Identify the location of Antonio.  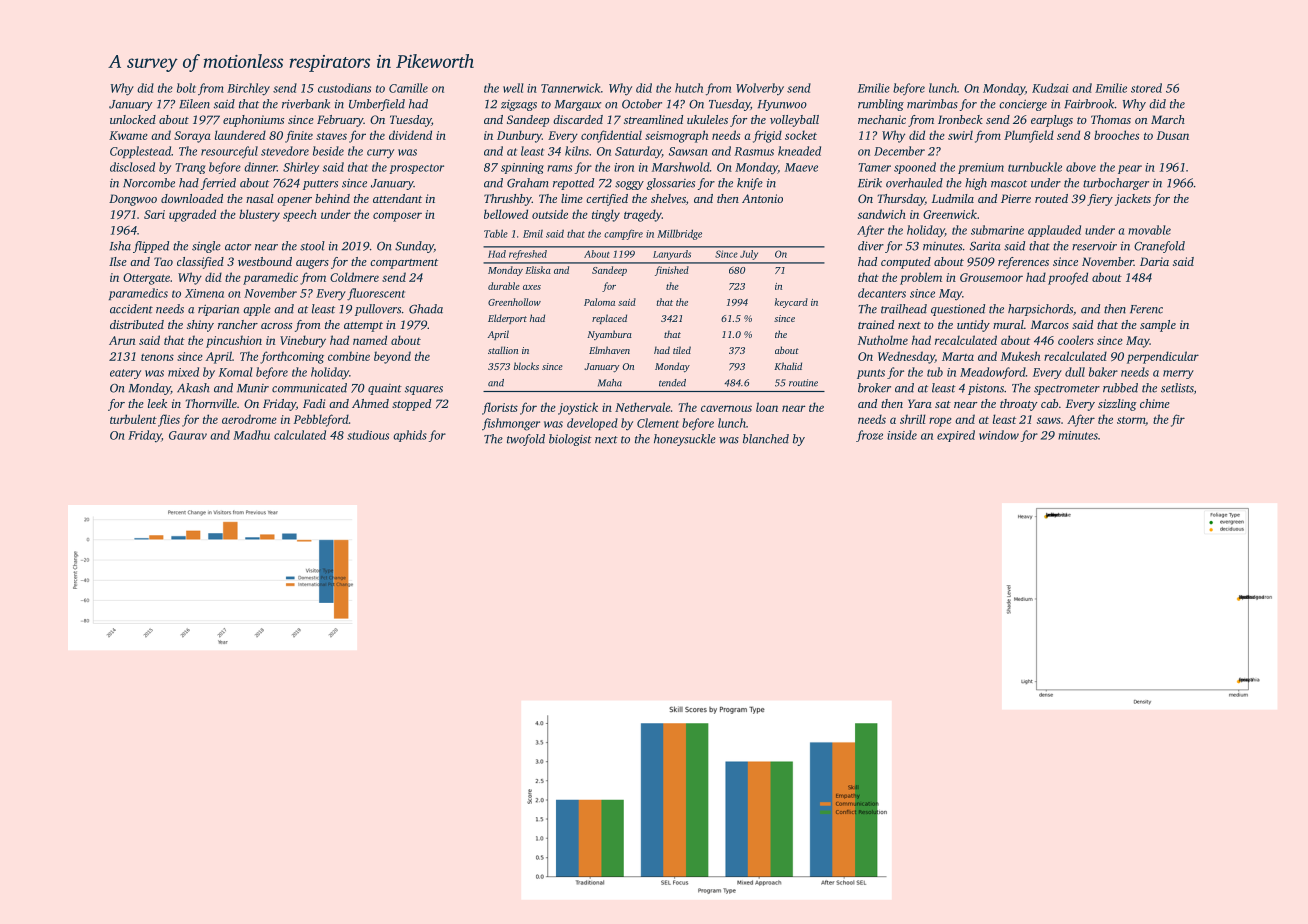
(762, 198).
